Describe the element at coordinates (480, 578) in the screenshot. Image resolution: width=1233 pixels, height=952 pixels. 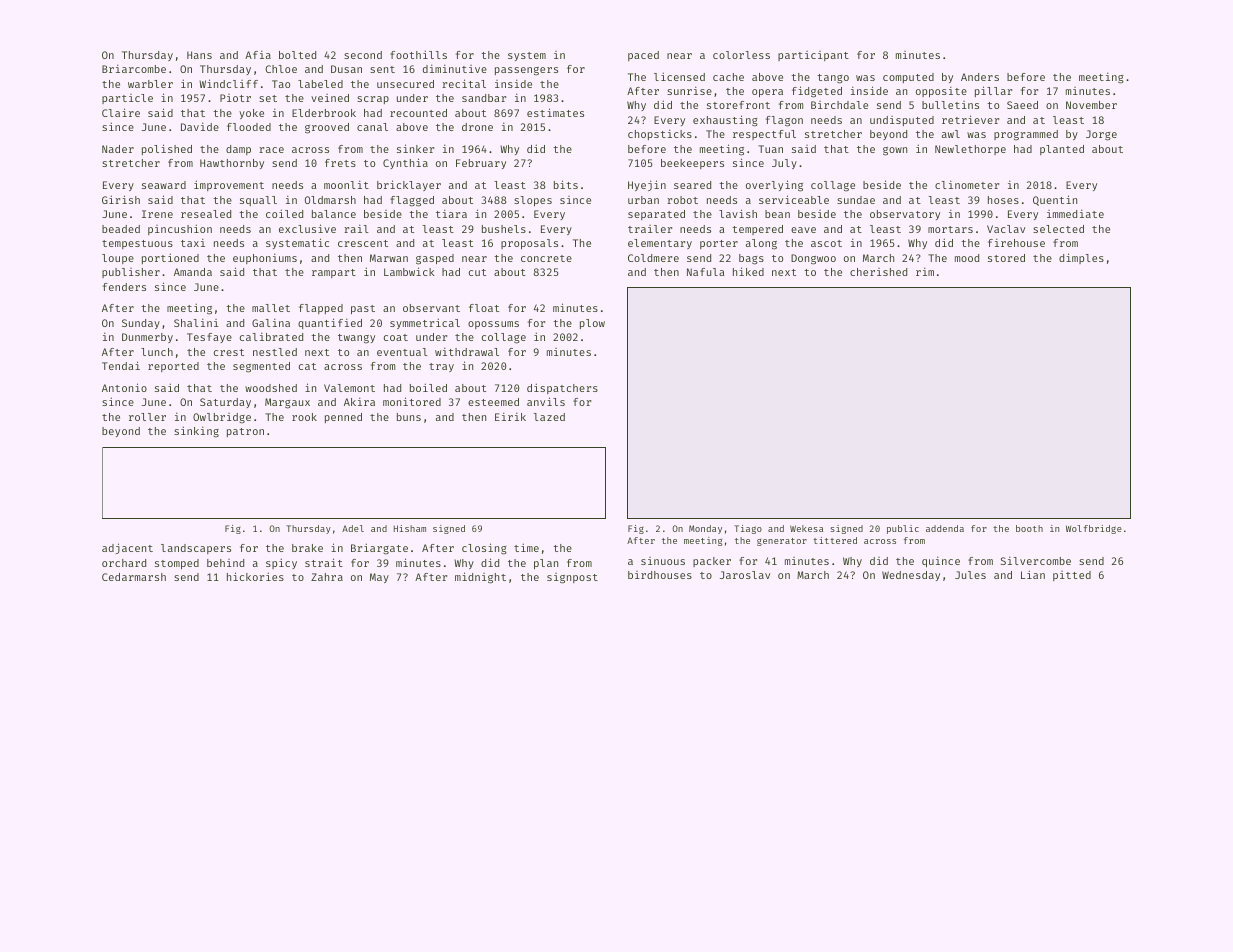
I see `midnight` at that location.
